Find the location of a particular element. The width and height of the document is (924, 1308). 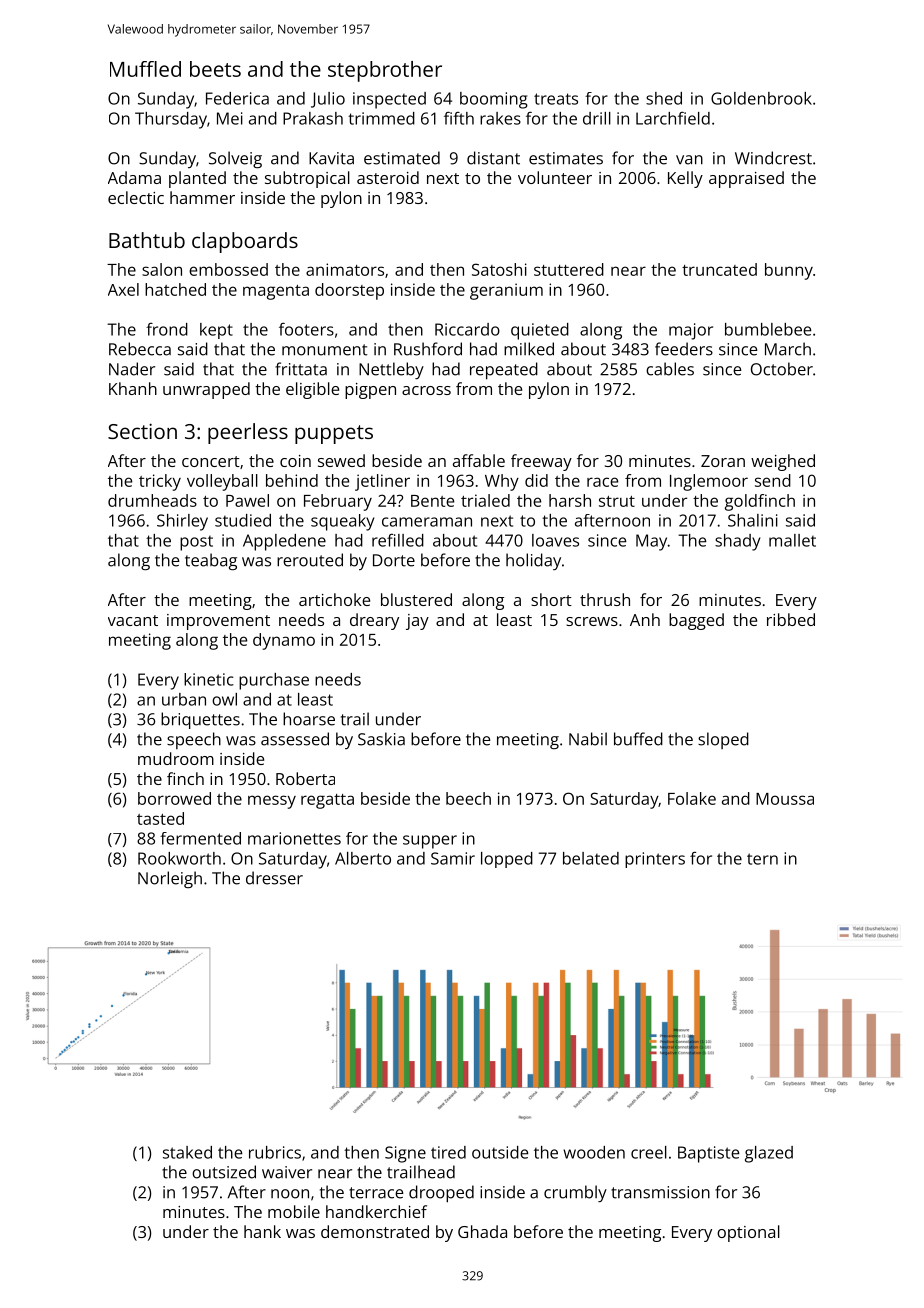

hoarse is located at coordinates (309, 719).
